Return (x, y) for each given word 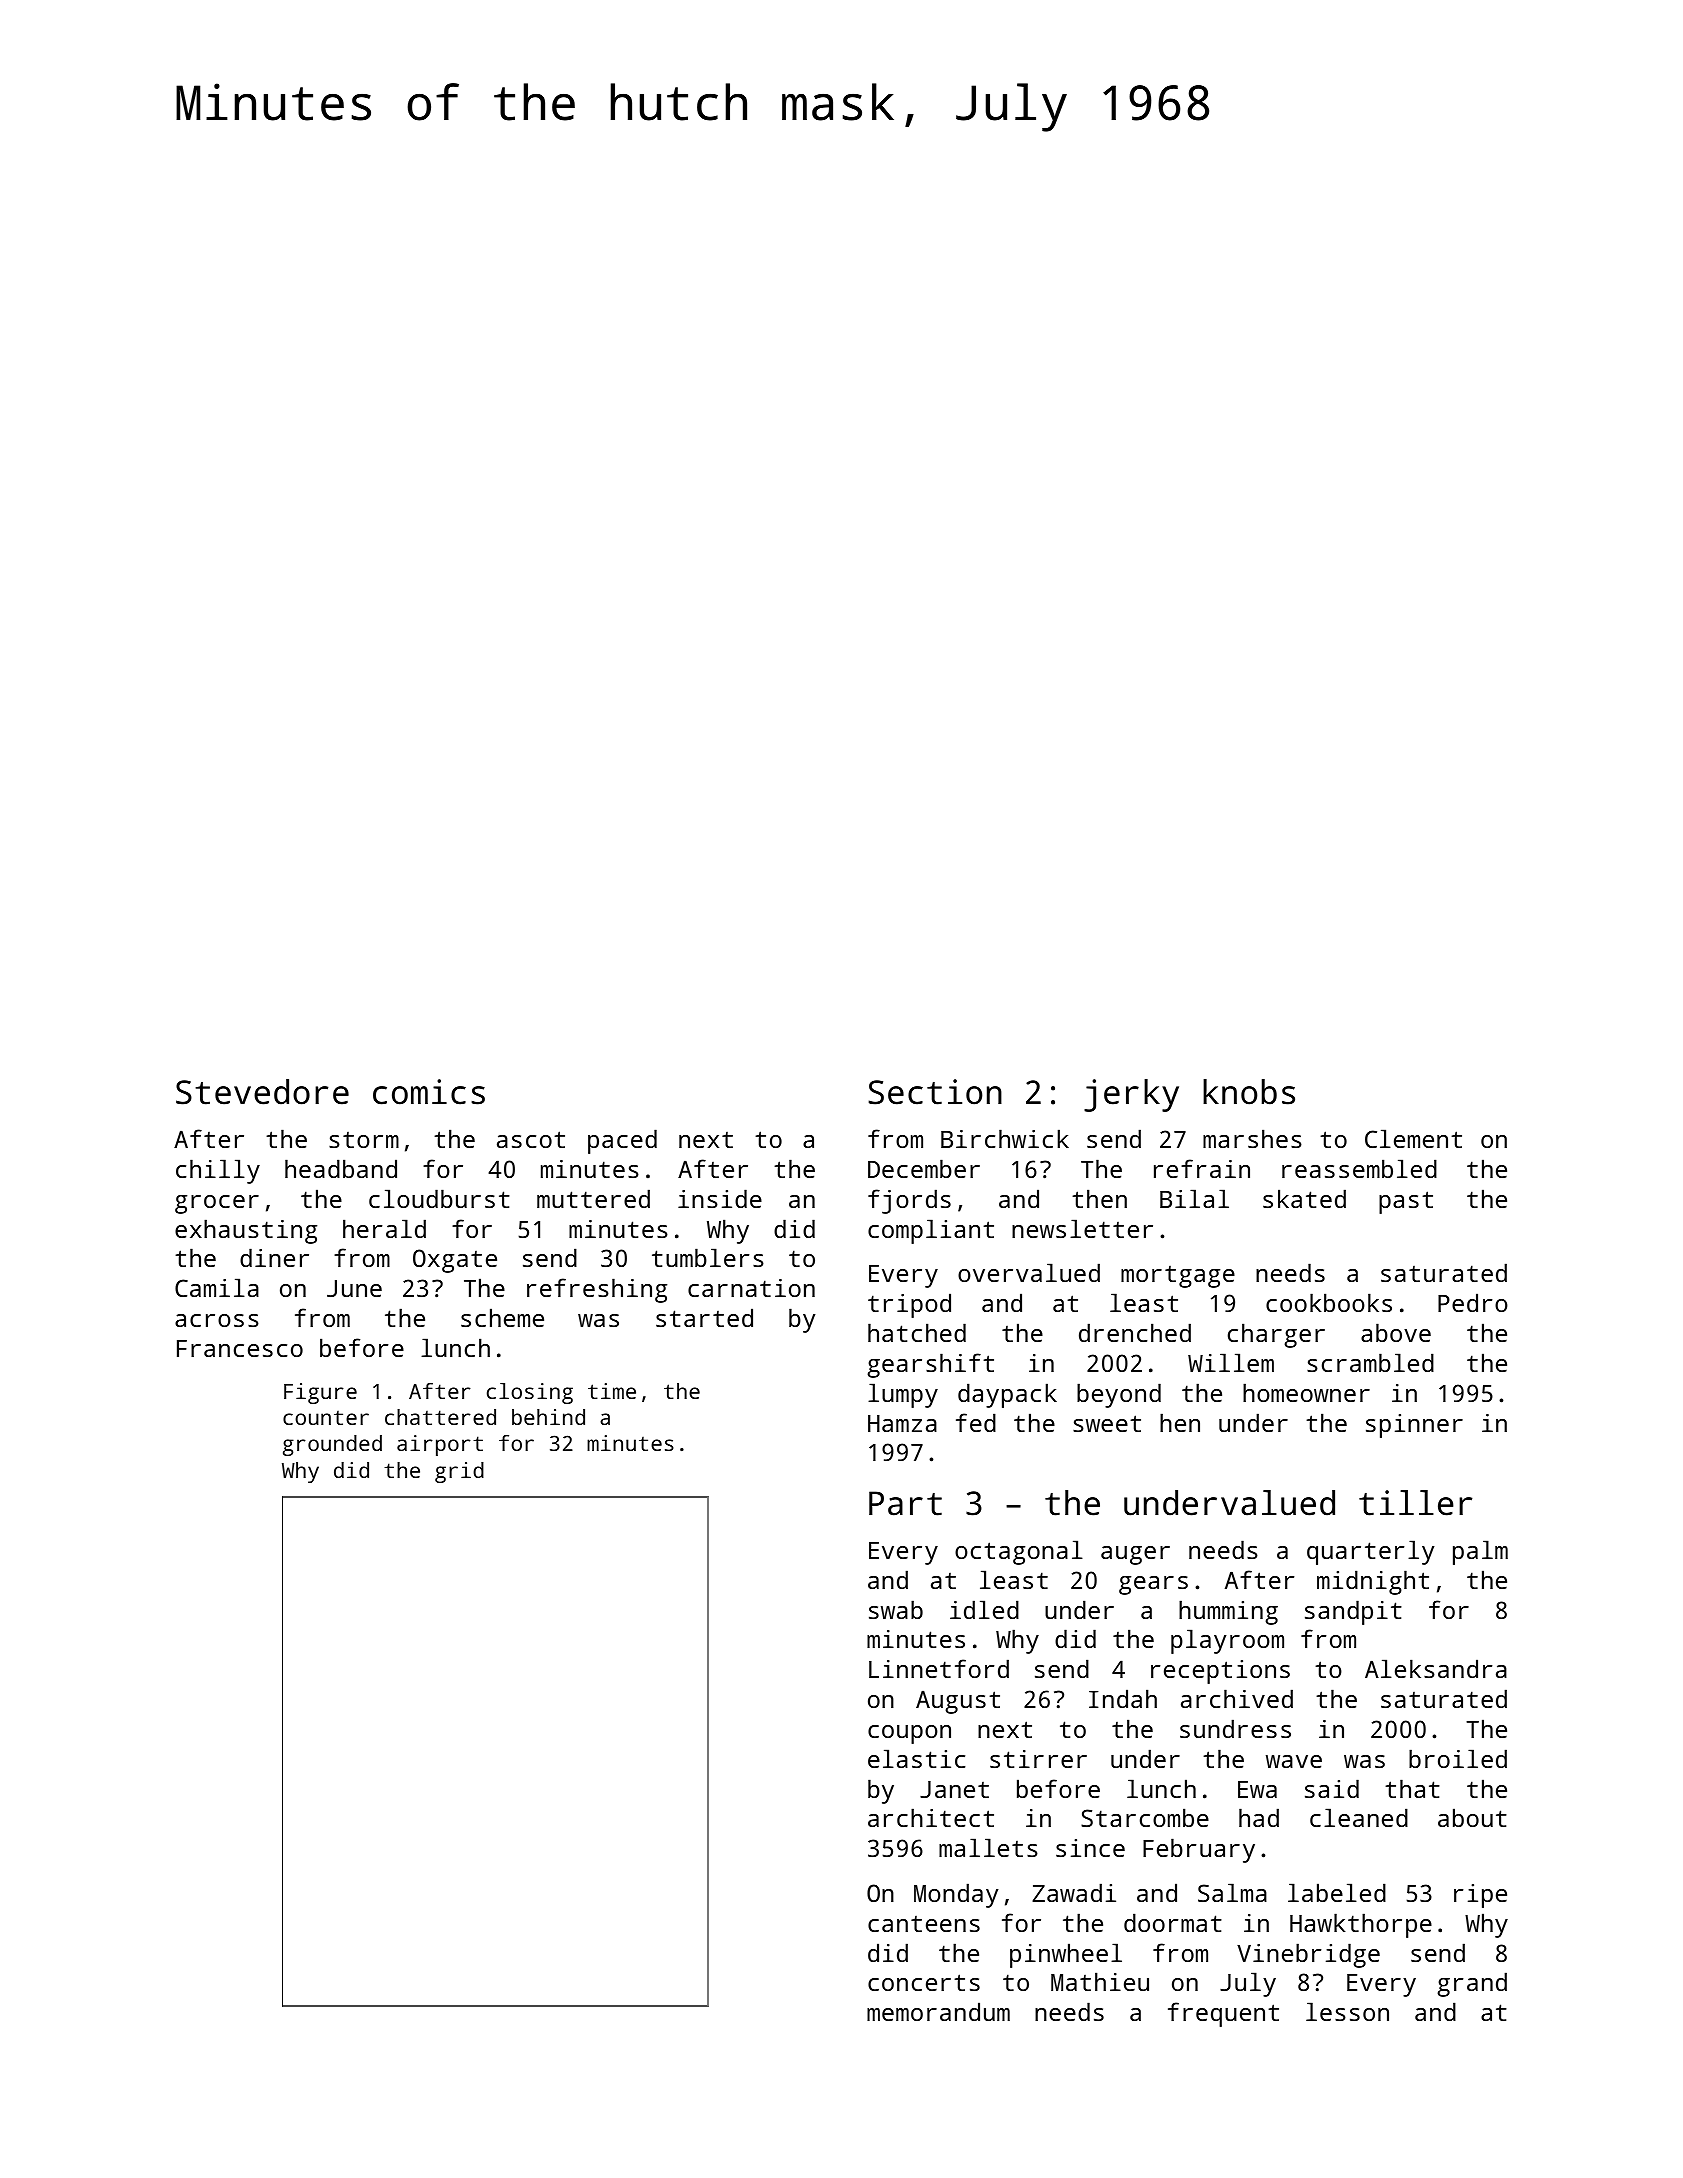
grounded (332, 1445)
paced (622, 1141)
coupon (909, 1734)
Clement (1413, 1138)
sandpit (1353, 1612)
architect (931, 1817)
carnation (751, 1288)
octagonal (1019, 1552)
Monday (956, 1895)
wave (1294, 1761)
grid (459, 1472)
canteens (924, 1924)
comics (429, 1092)
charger (1276, 1335)
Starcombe (1145, 1817)
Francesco (240, 1348)
